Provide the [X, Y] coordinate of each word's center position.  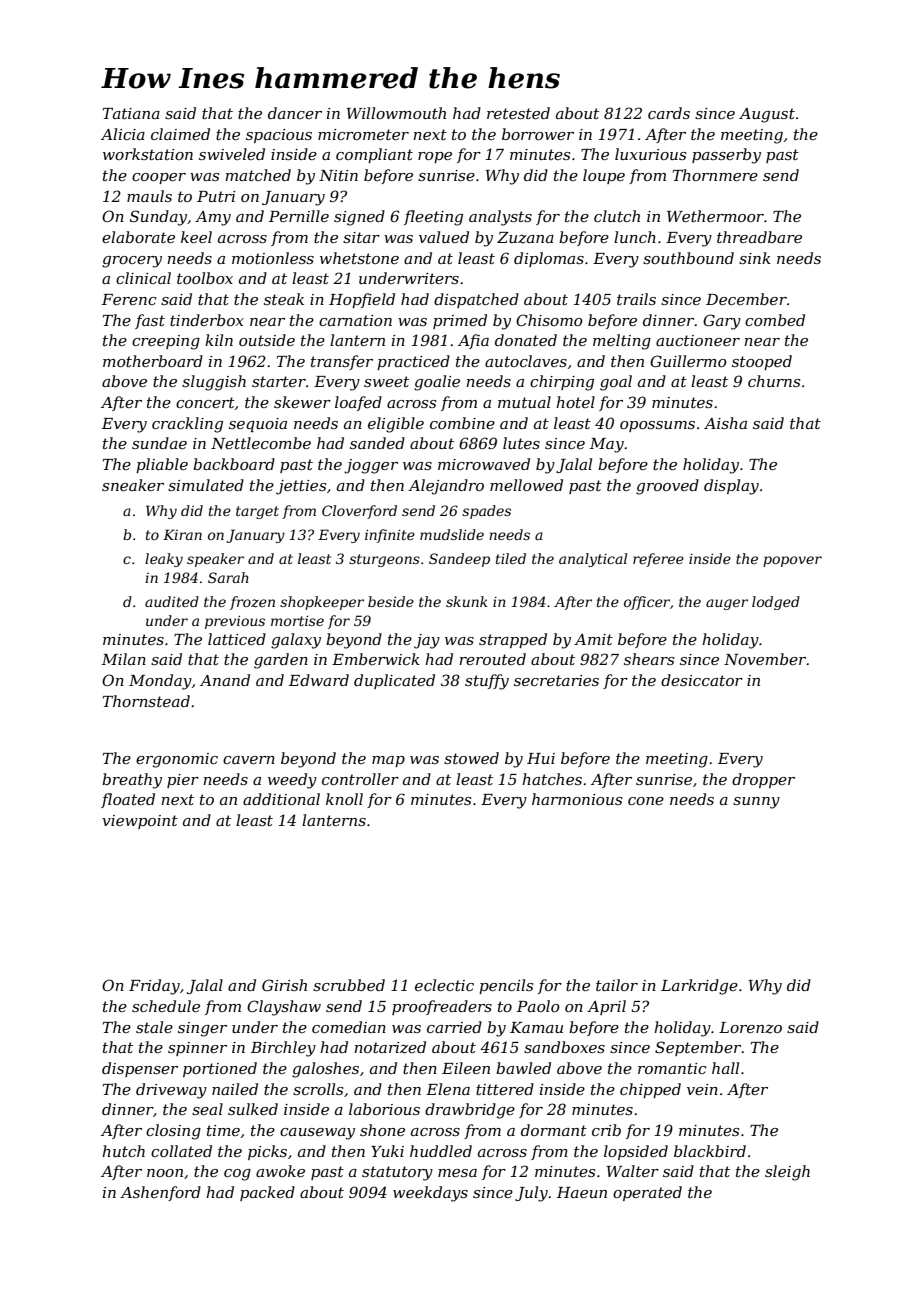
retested [518, 113]
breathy [132, 781]
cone [646, 801]
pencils [506, 986]
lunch [635, 237]
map [388, 761]
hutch [123, 1151]
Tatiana [131, 113]
